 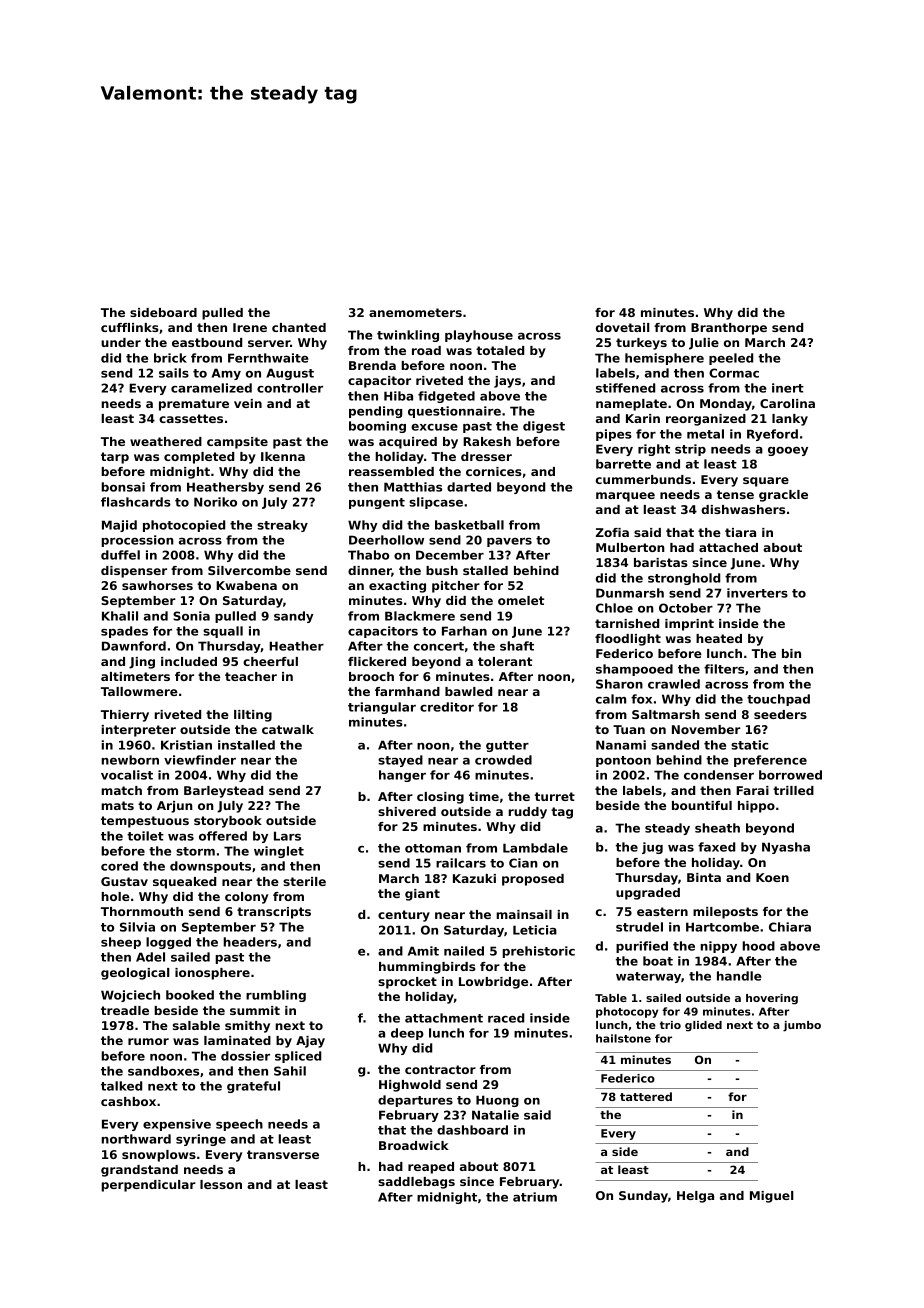 What do you see at coordinates (163, 1071) in the image?
I see `sandboxes` at bounding box center [163, 1071].
